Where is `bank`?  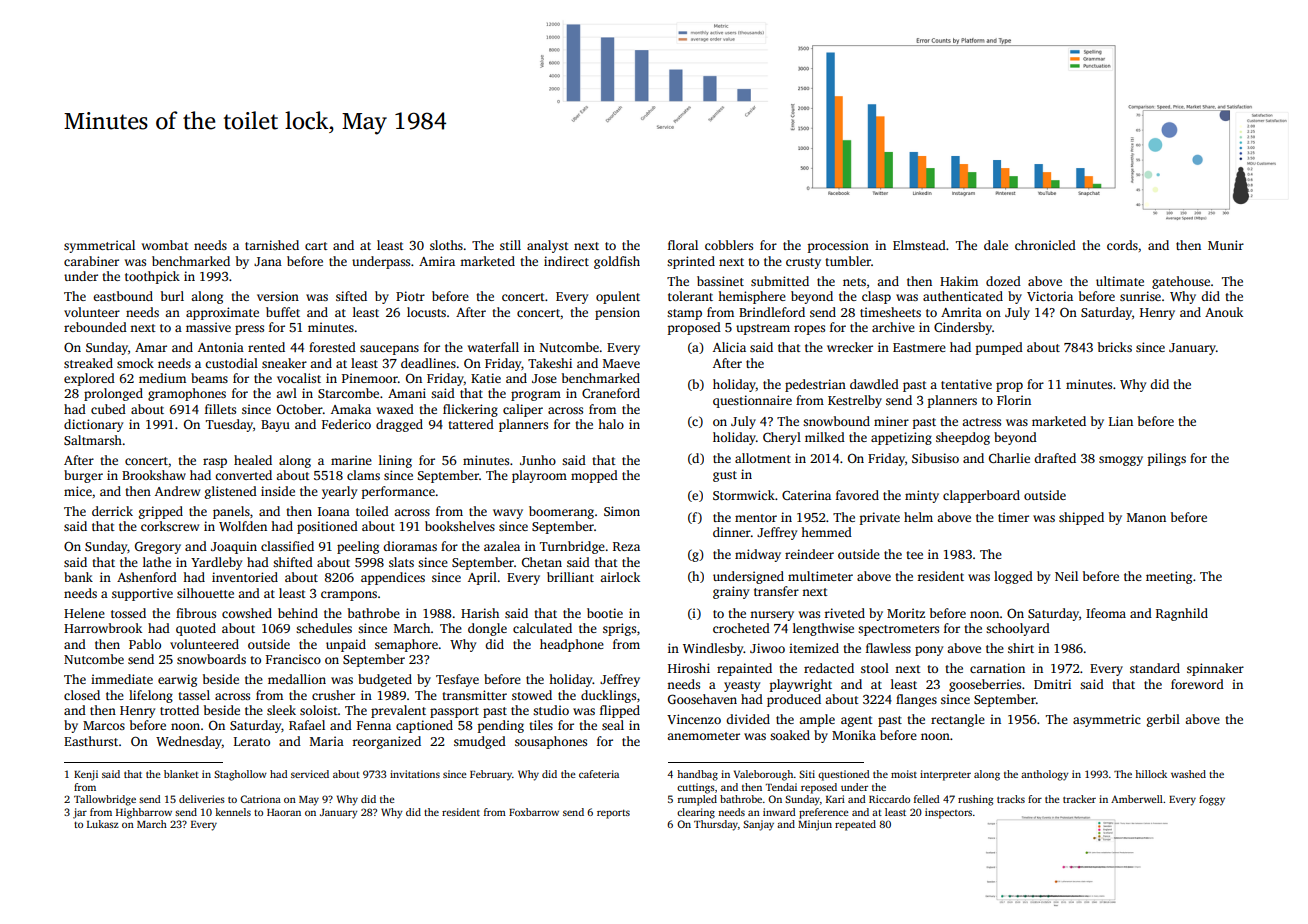
bank is located at coordinates (78, 577).
